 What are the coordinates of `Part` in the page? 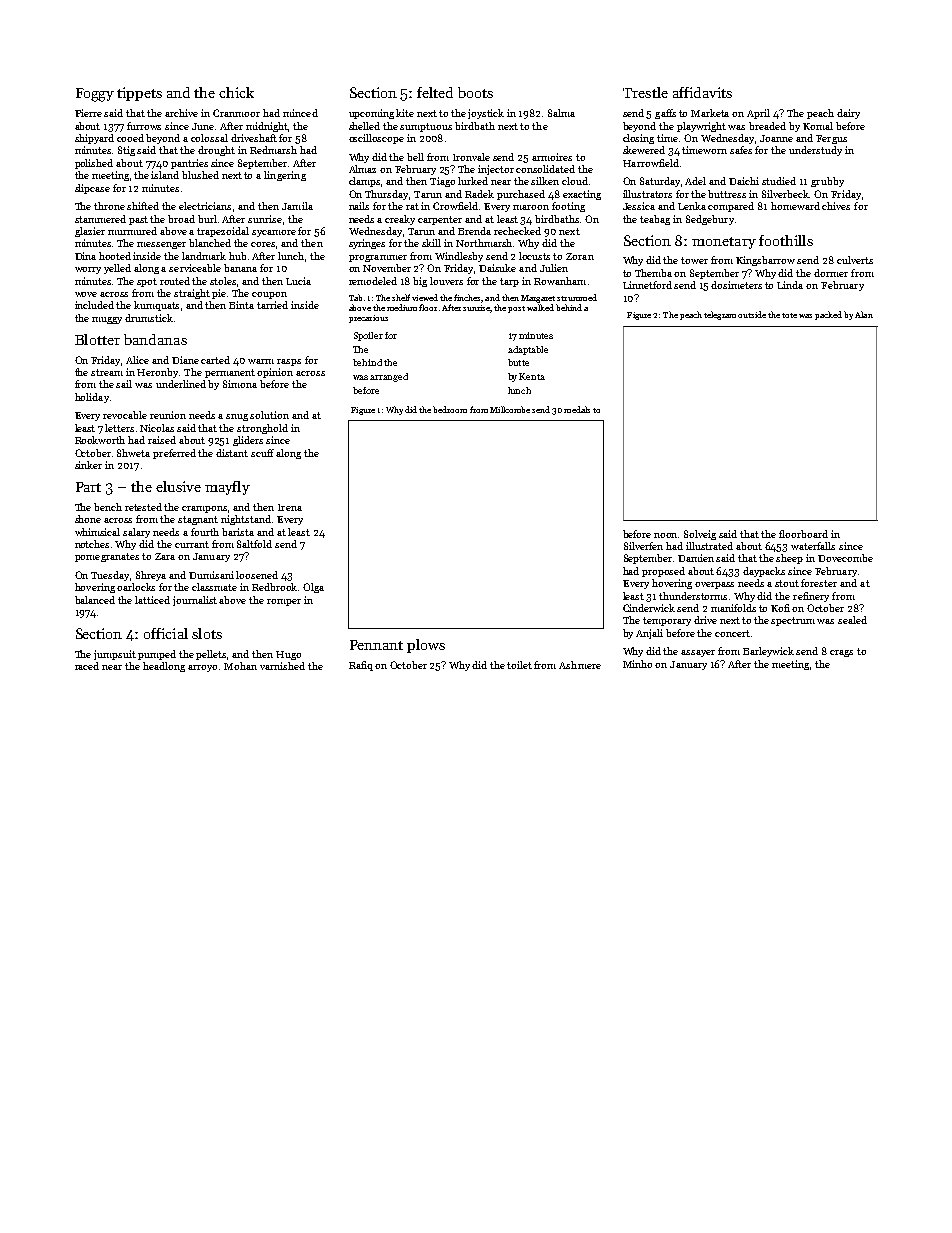 It's located at (88, 487).
